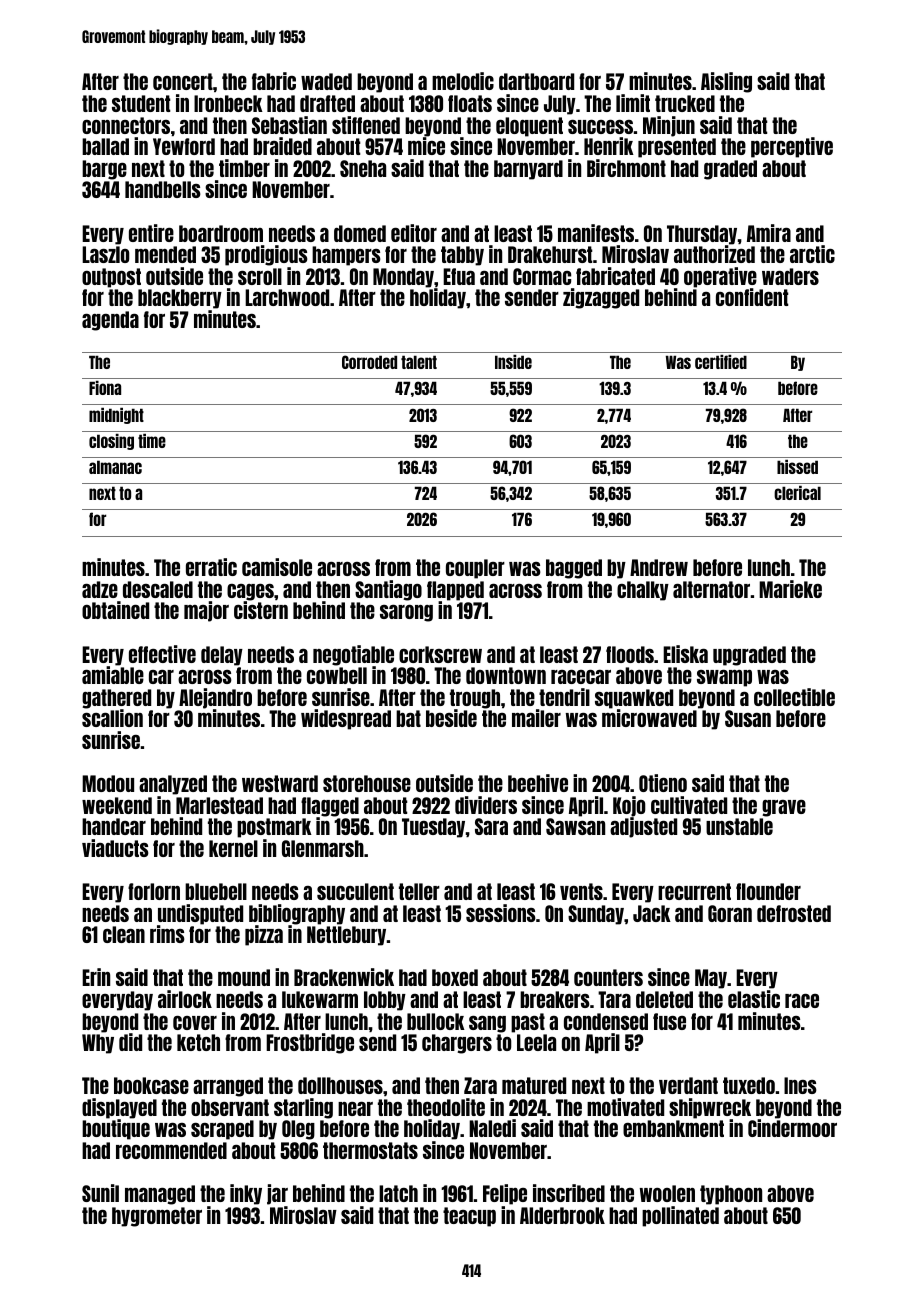 This page has width=924, height=1311. Describe the element at coordinates (536, 718) in the page. I see `mailer` at that location.
